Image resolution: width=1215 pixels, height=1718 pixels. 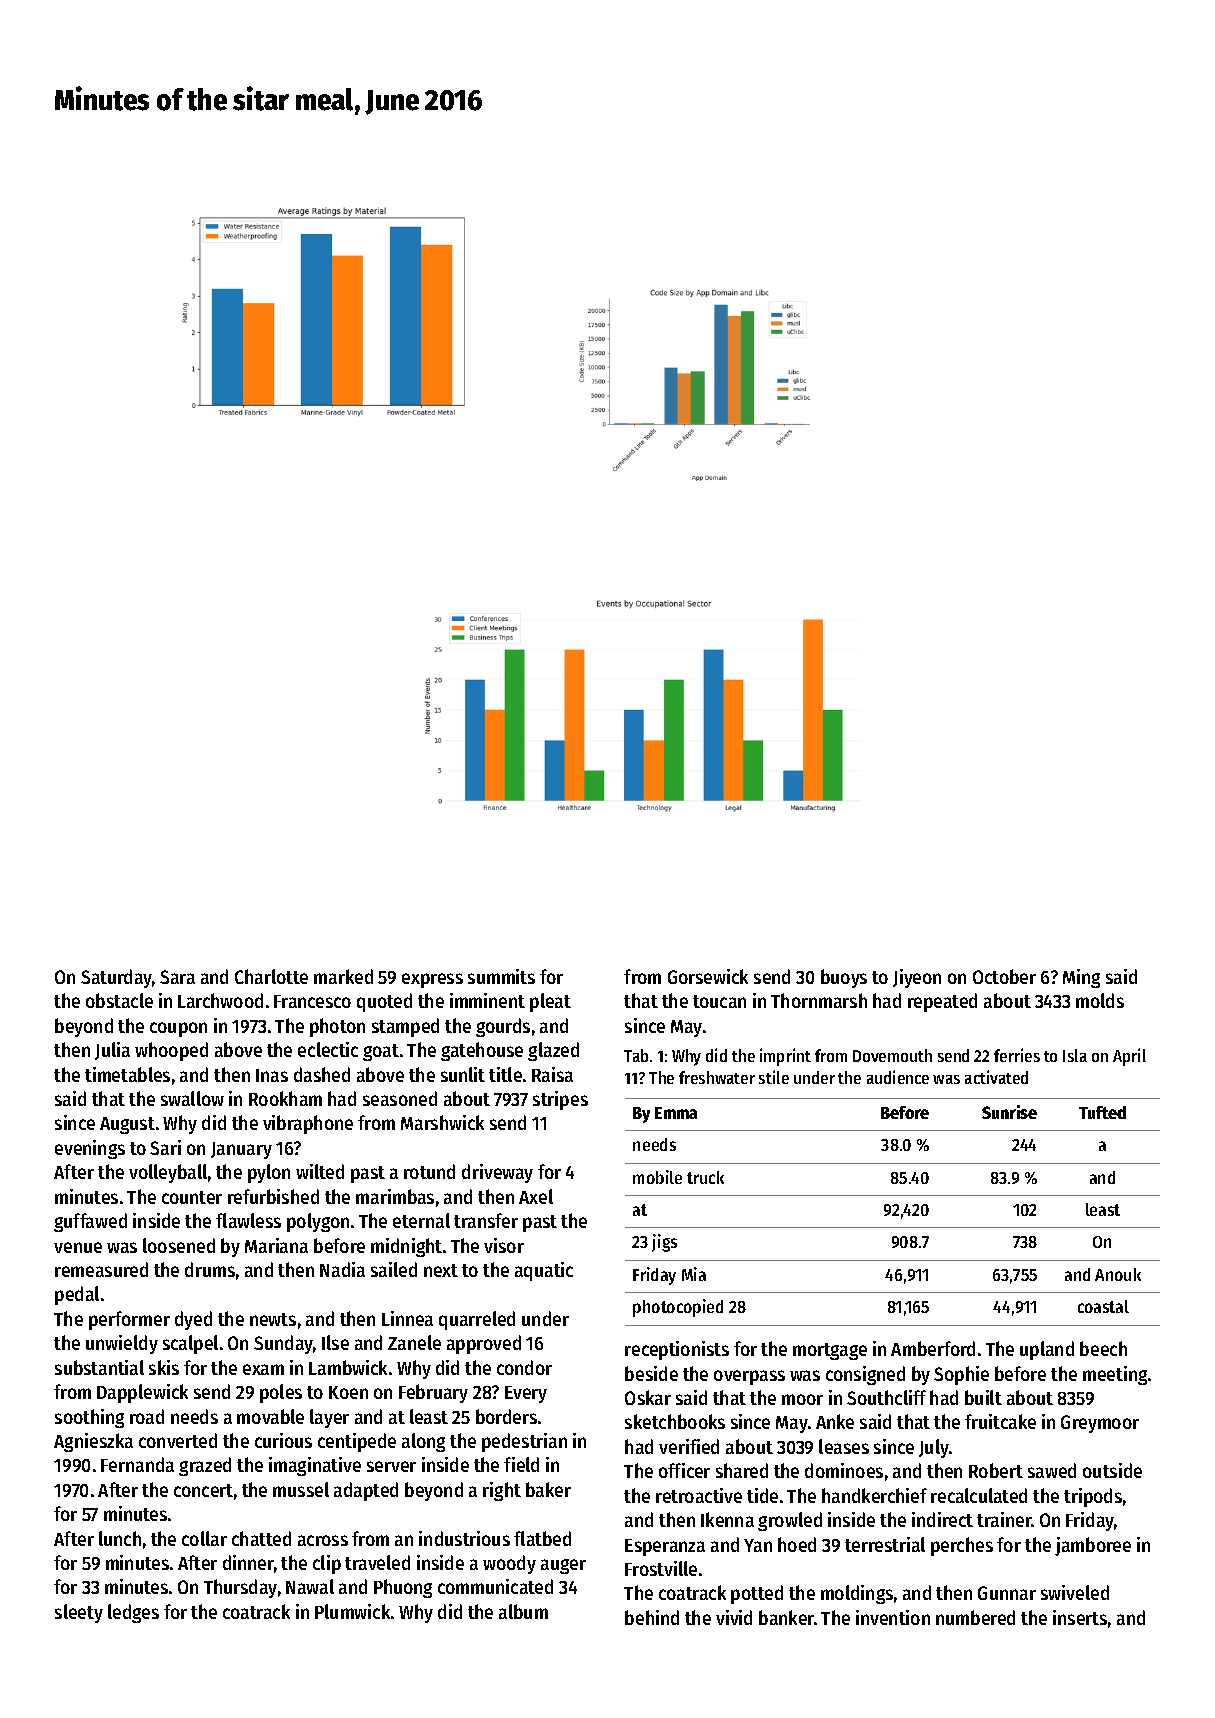 I want to click on Sari, so click(x=165, y=1147).
